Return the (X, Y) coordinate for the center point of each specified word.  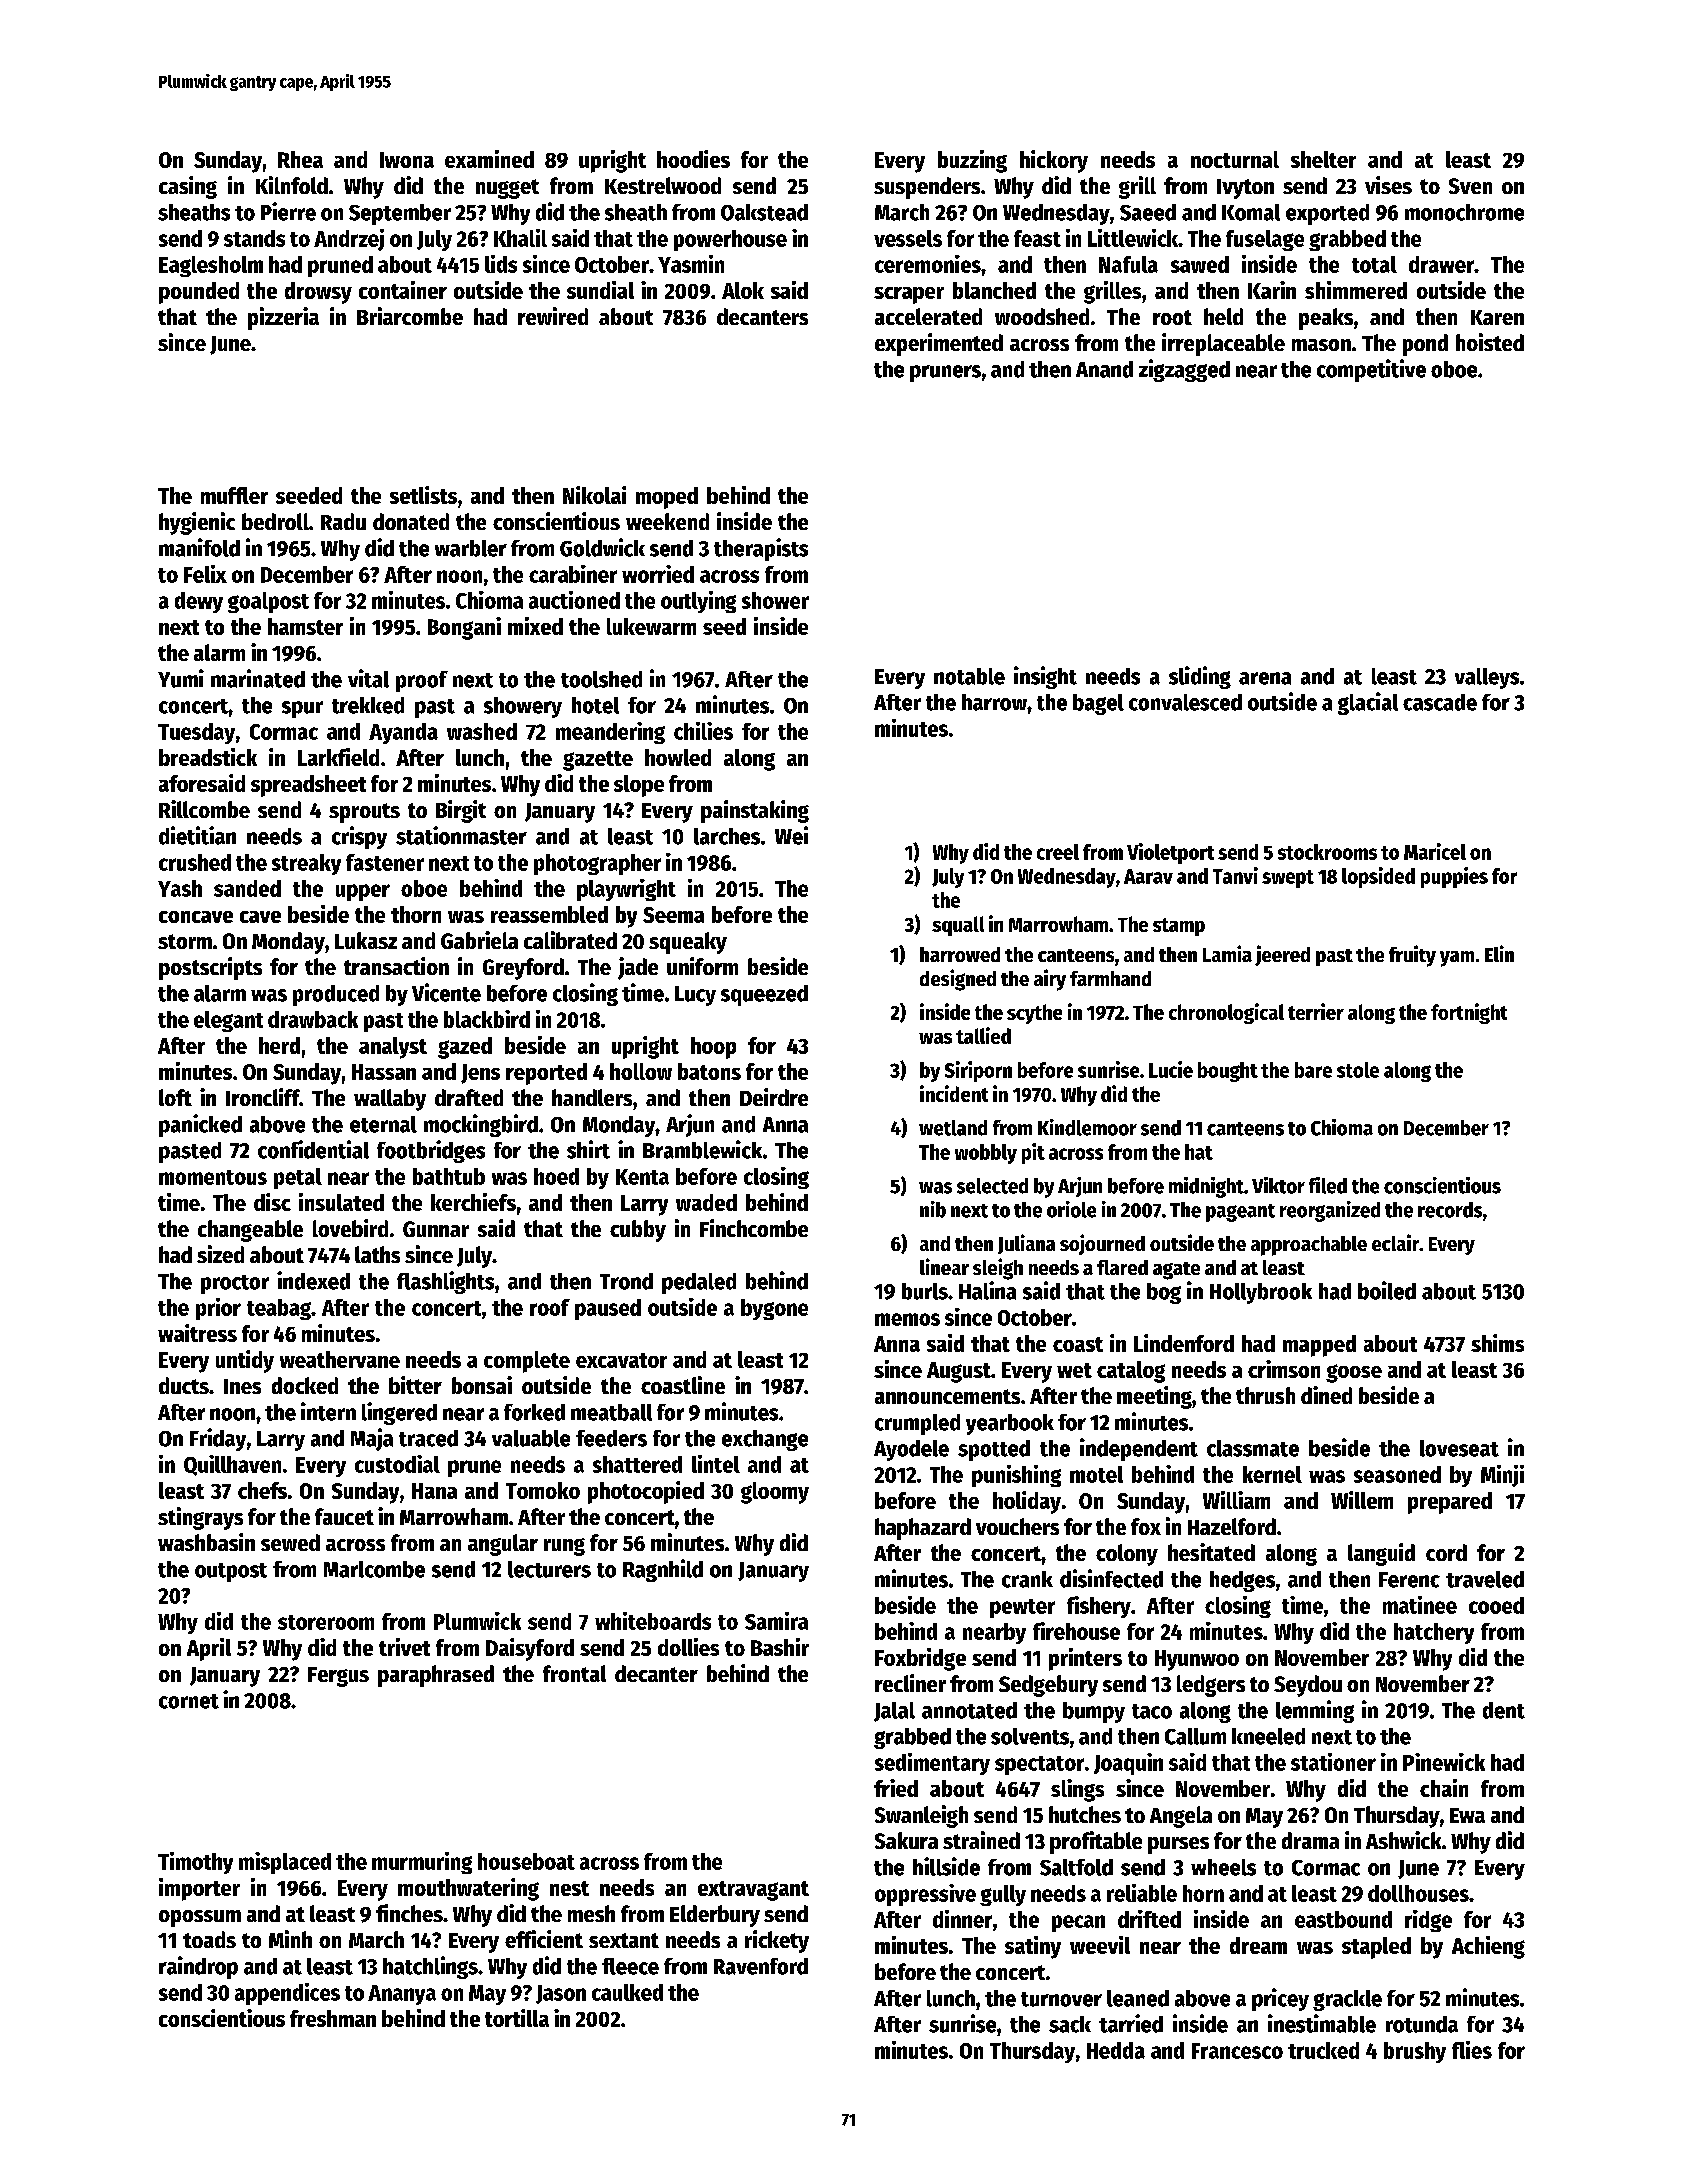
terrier (1316, 1011)
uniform (702, 966)
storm (185, 941)
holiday (1027, 1502)
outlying (698, 602)
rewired (553, 316)
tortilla (517, 2018)
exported (1327, 214)
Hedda (1116, 2050)
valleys (1487, 678)
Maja (372, 1439)
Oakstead (764, 212)
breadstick (208, 757)
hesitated (1211, 1552)
